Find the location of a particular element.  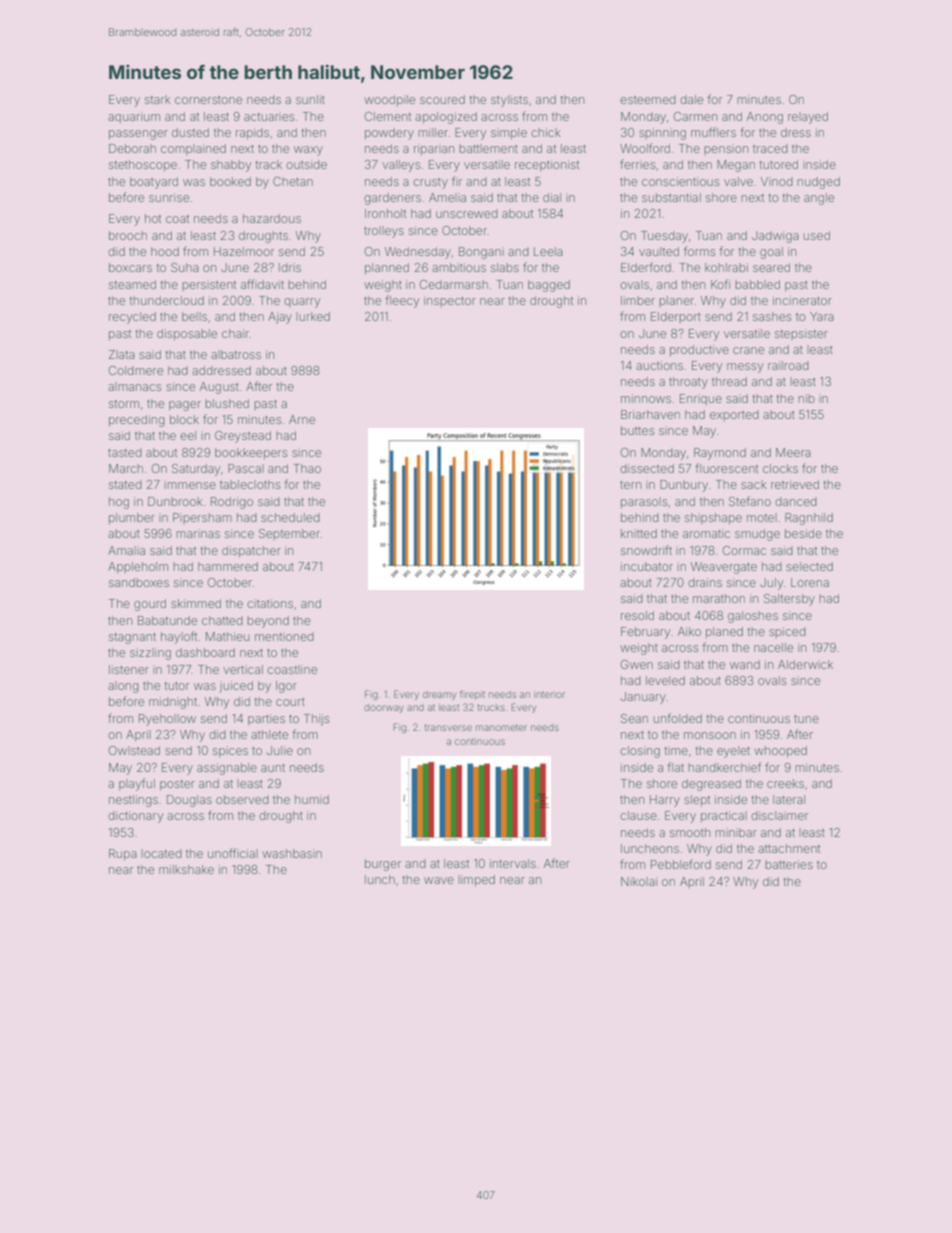

Rupa is located at coordinates (123, 855).
